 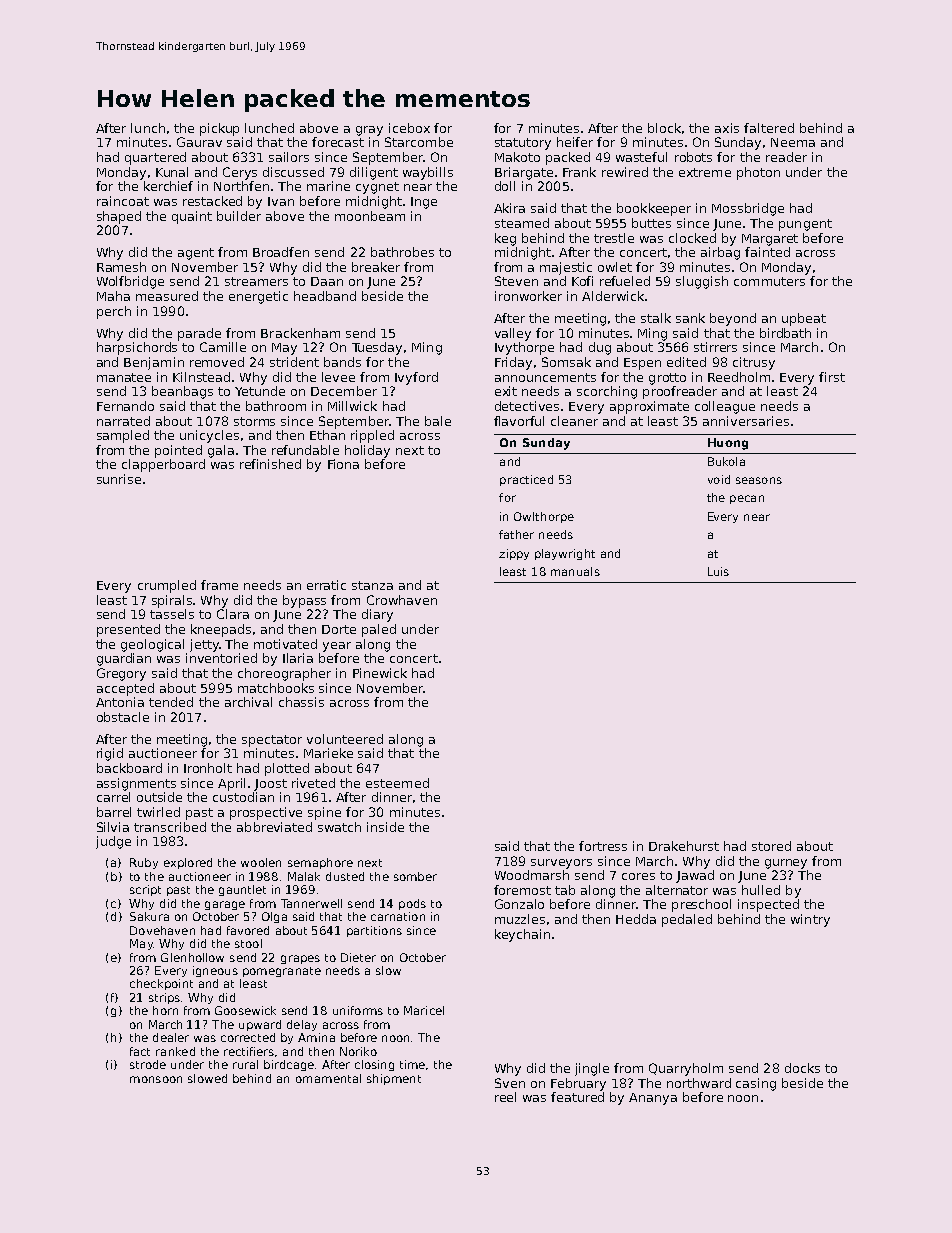 I want to click on monsoon, so click(x=156, y=1079).
